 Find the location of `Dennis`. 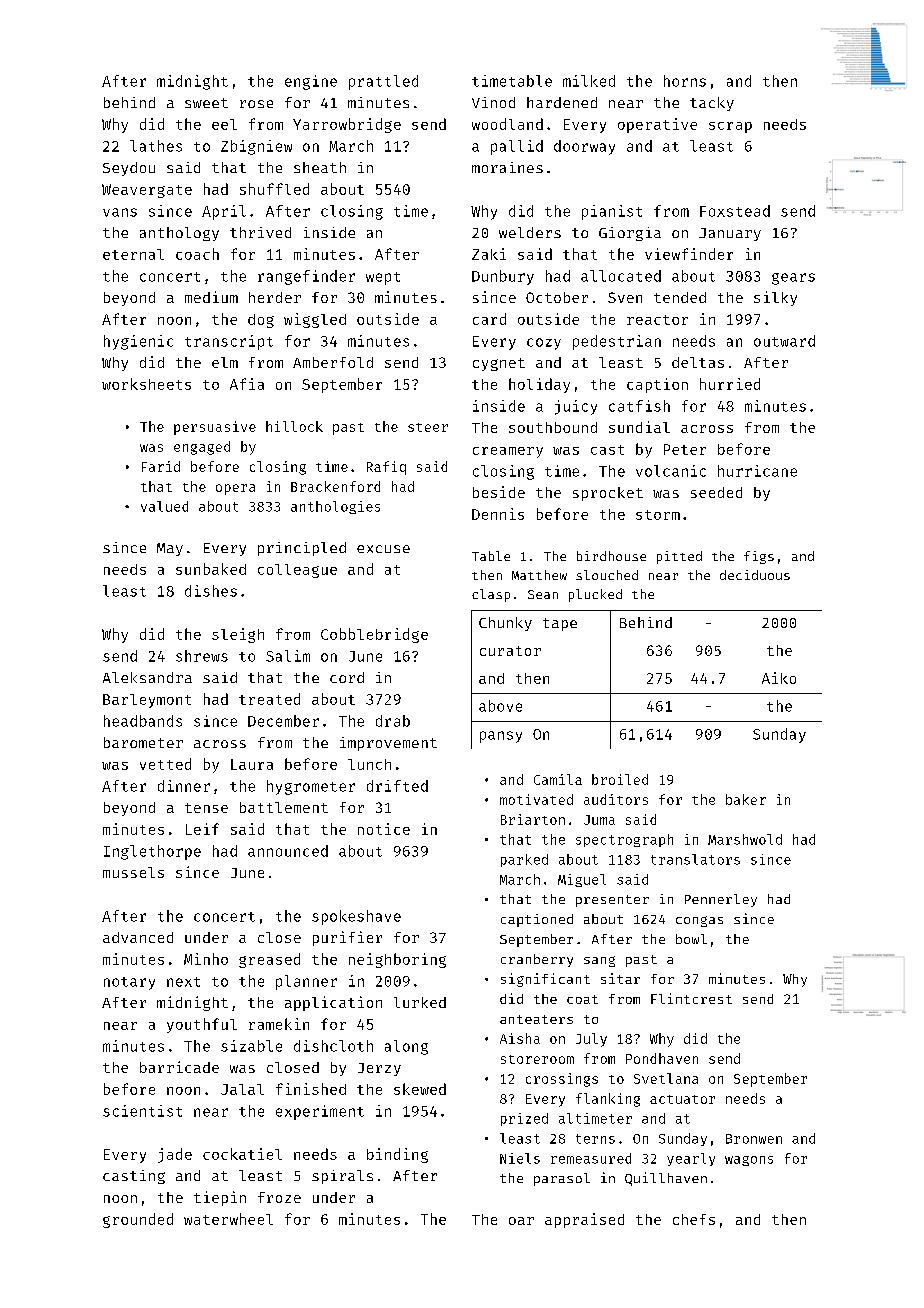

Dennis is located at coordinates (498, 514).
